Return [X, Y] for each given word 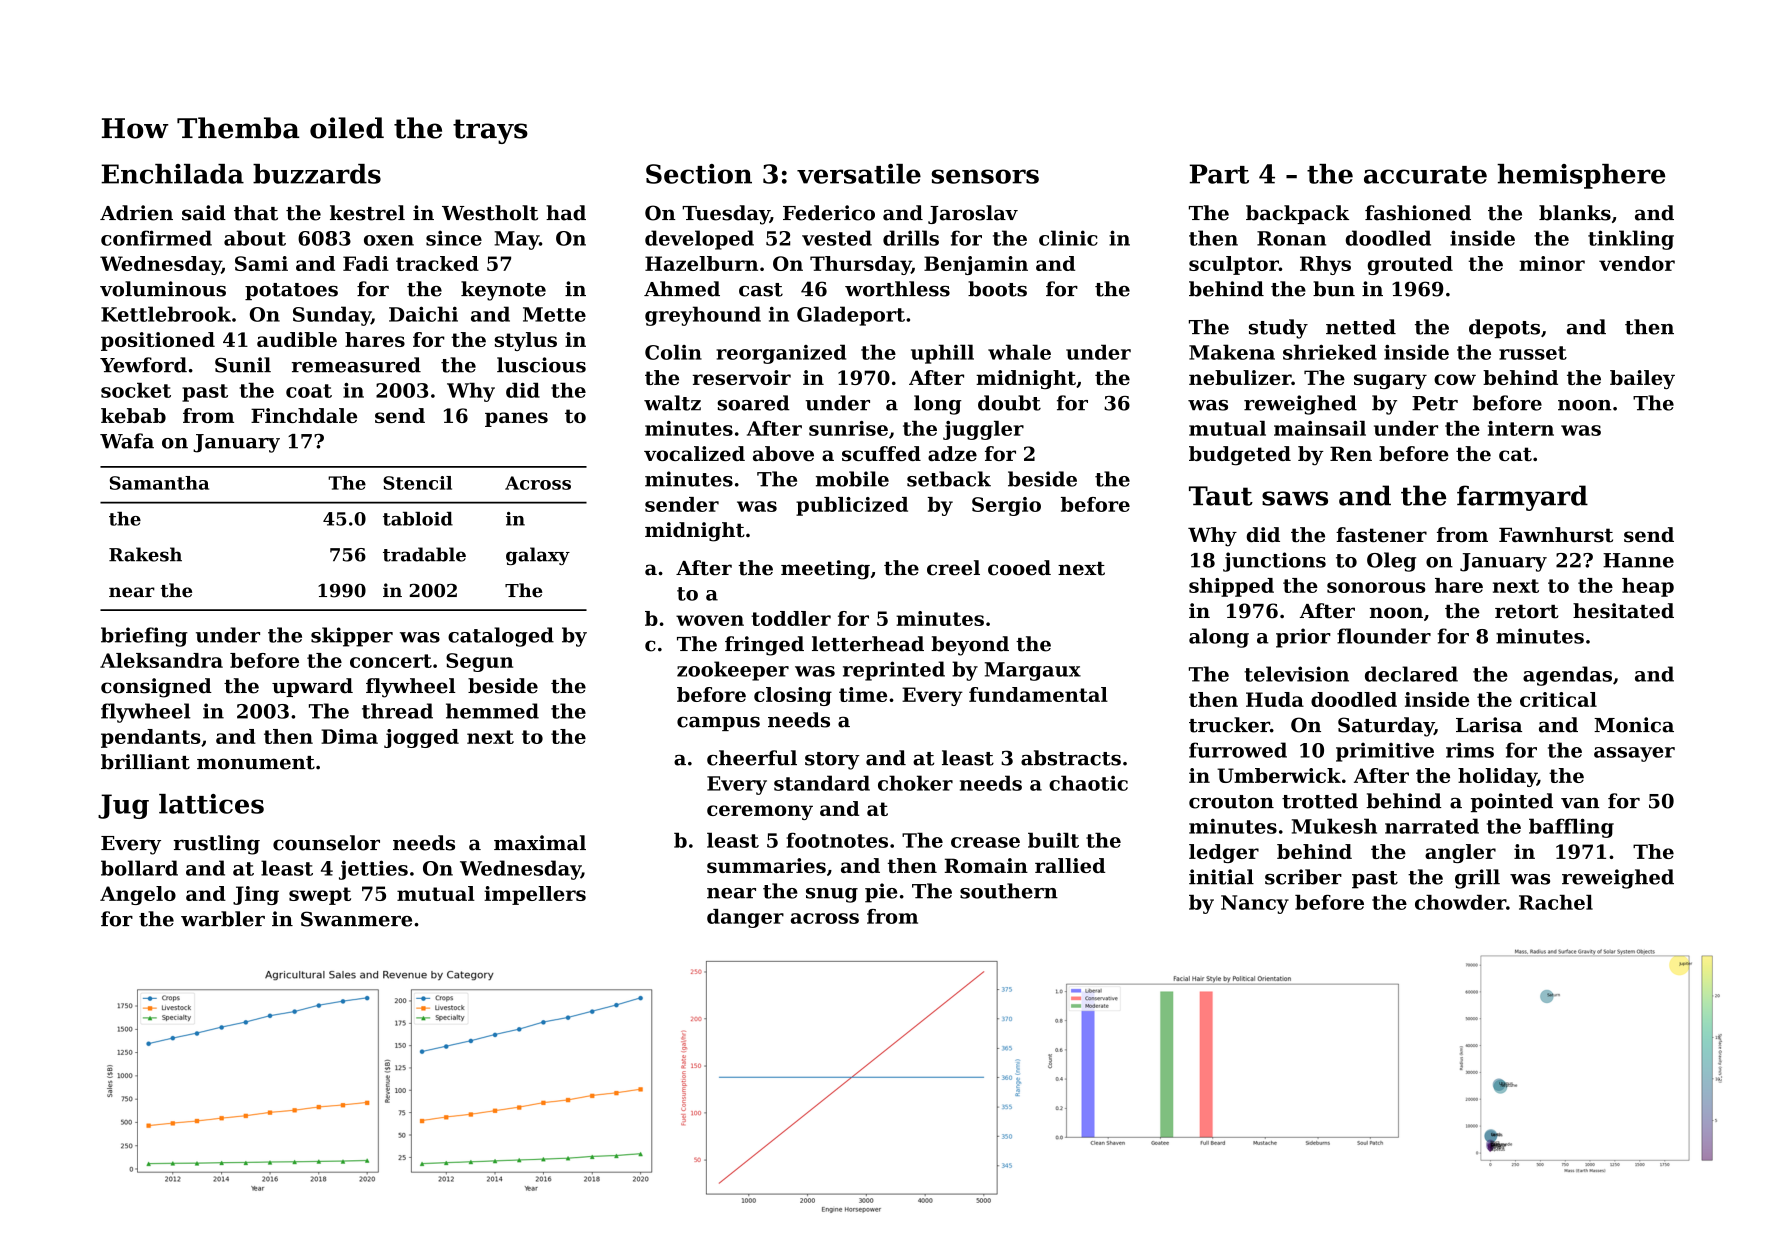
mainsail [1320, 428]
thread [397, 711]
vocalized [694, 453]
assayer [1634, 754]
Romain [986, 865]
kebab [133, 415]
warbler [223, 919]
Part [1219, 174]
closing [793, 696]
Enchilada [172, 174]
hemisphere [1581, 176]
